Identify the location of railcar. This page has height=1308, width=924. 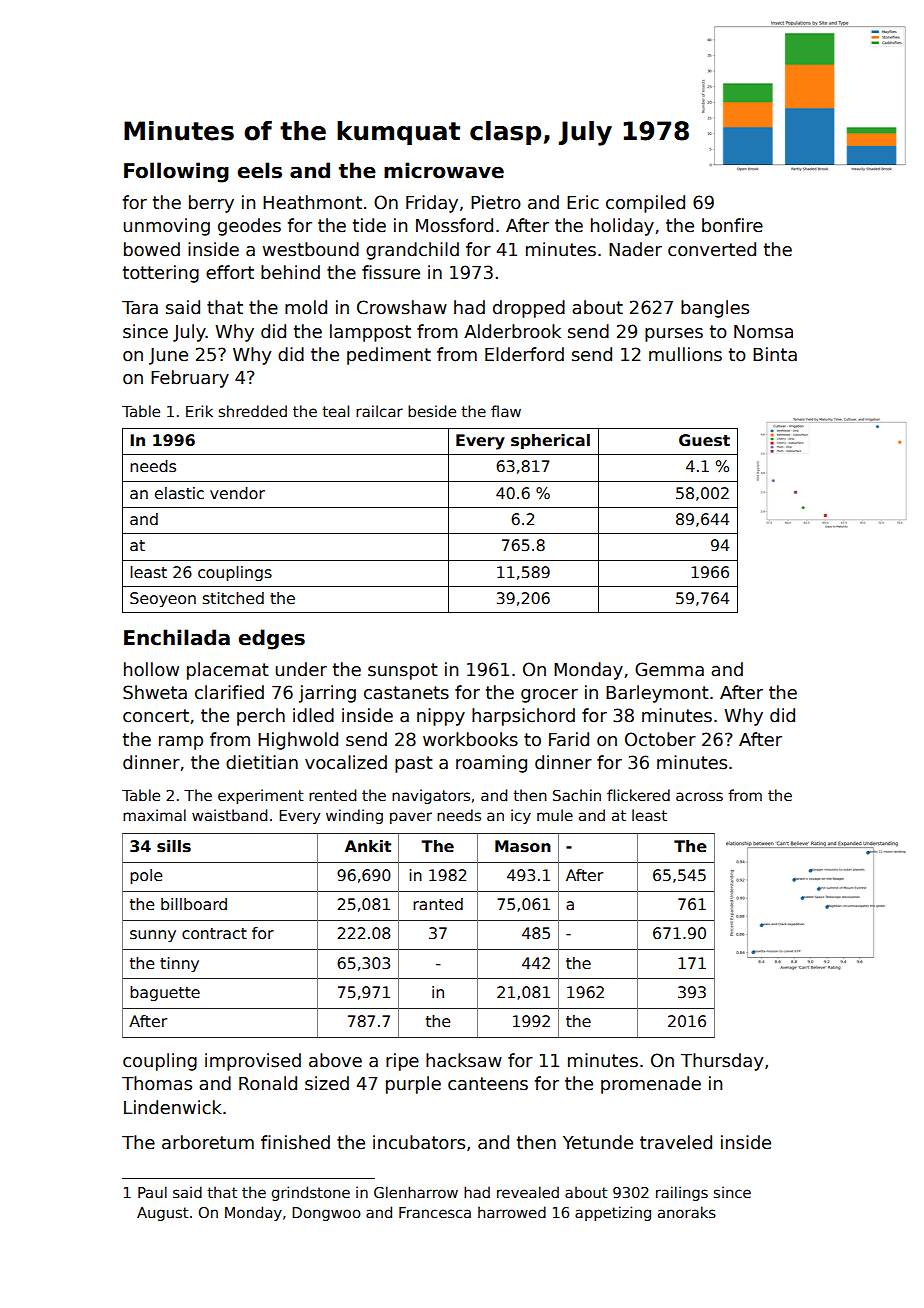
(379, 411).
